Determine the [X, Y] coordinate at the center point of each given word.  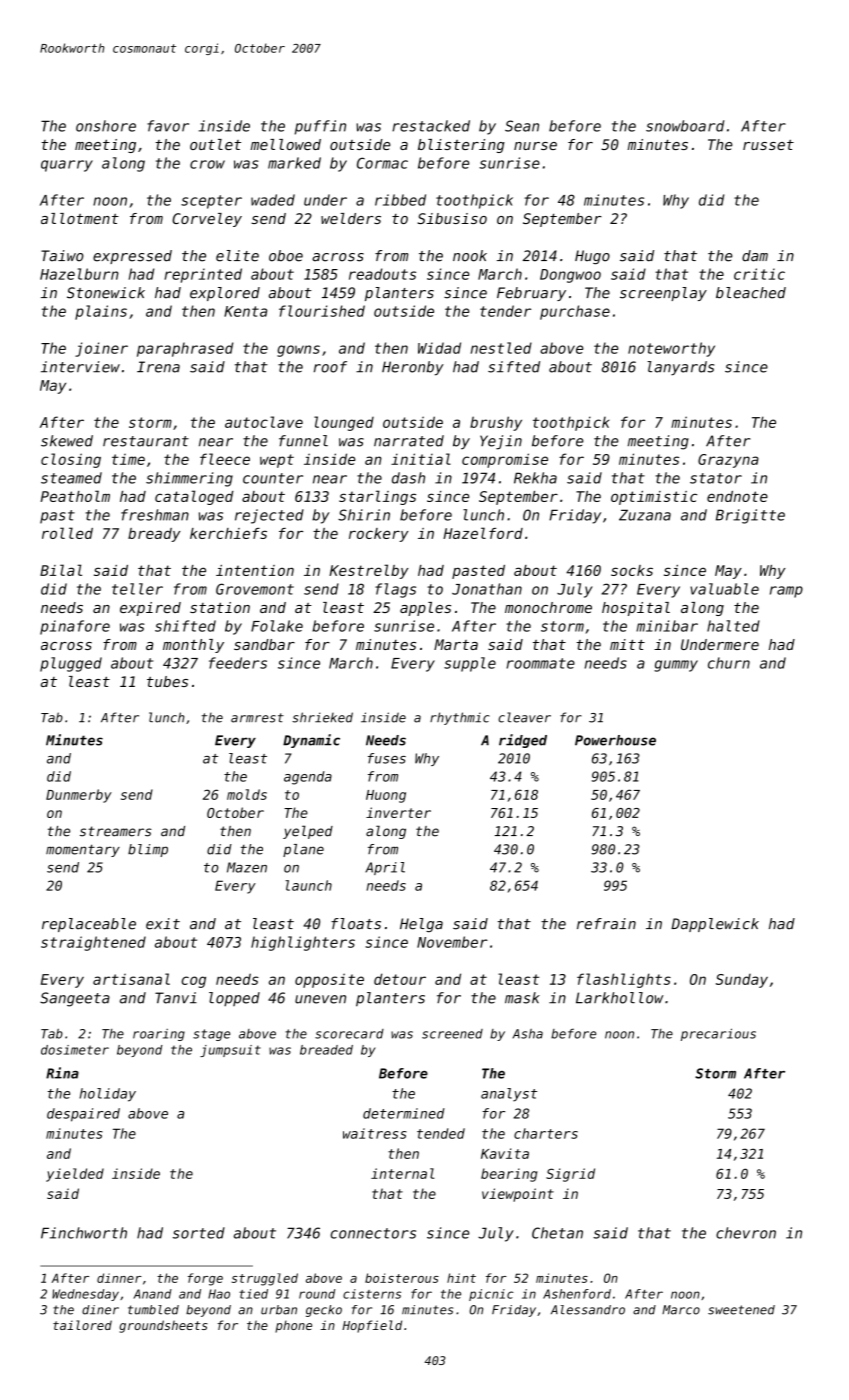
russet [768, 145]
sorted [199, 1233]
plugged [71, 664]
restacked [431, 126]
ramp [786, 592]
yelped [308, 832]
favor [168, 126]
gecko [324, 1311]
